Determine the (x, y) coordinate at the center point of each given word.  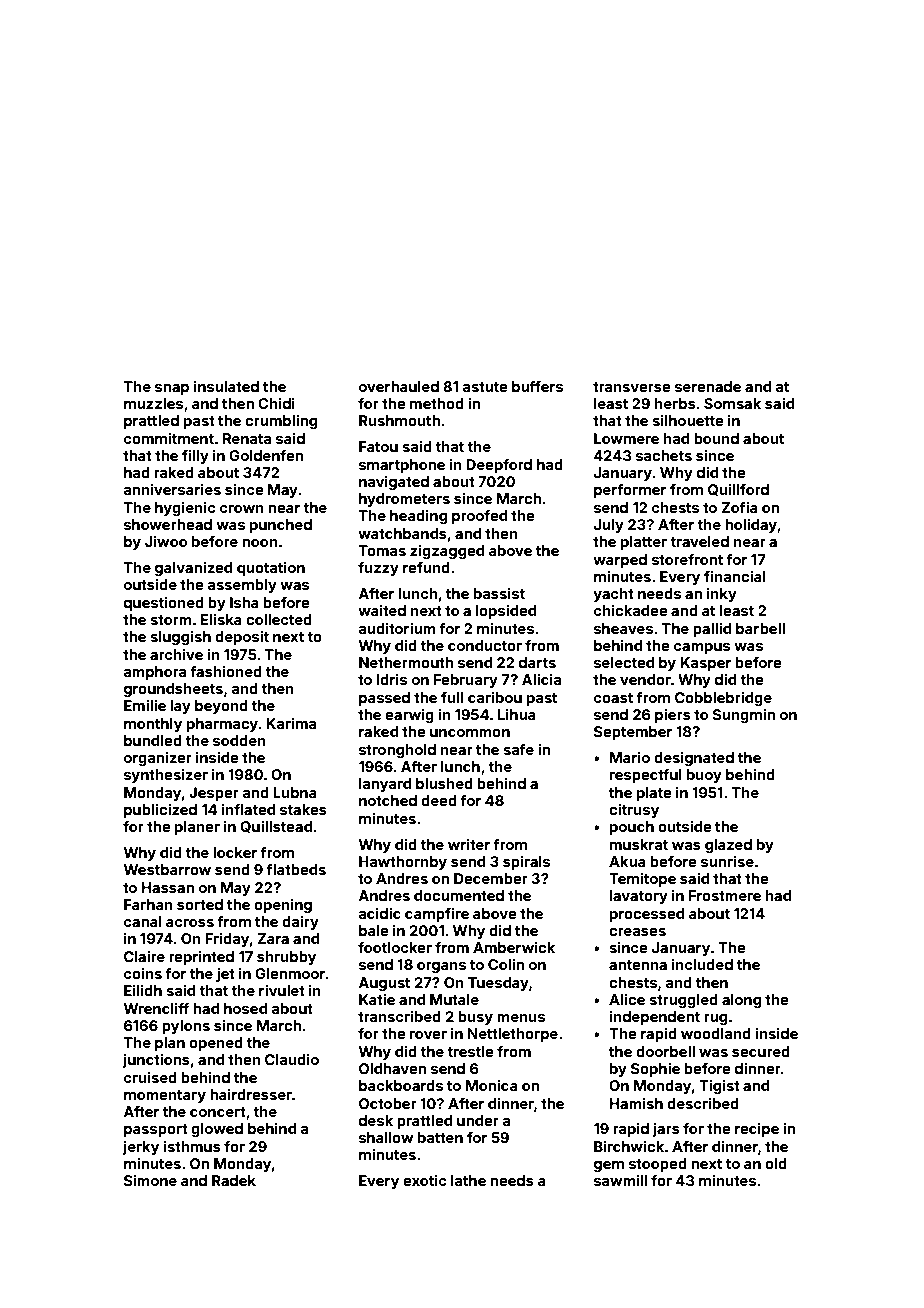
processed (647, 915)
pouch (632, 828)
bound (716, 438)
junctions (156, 1060)
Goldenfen (266, 455)
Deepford (499, 466)
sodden (239, 740)
